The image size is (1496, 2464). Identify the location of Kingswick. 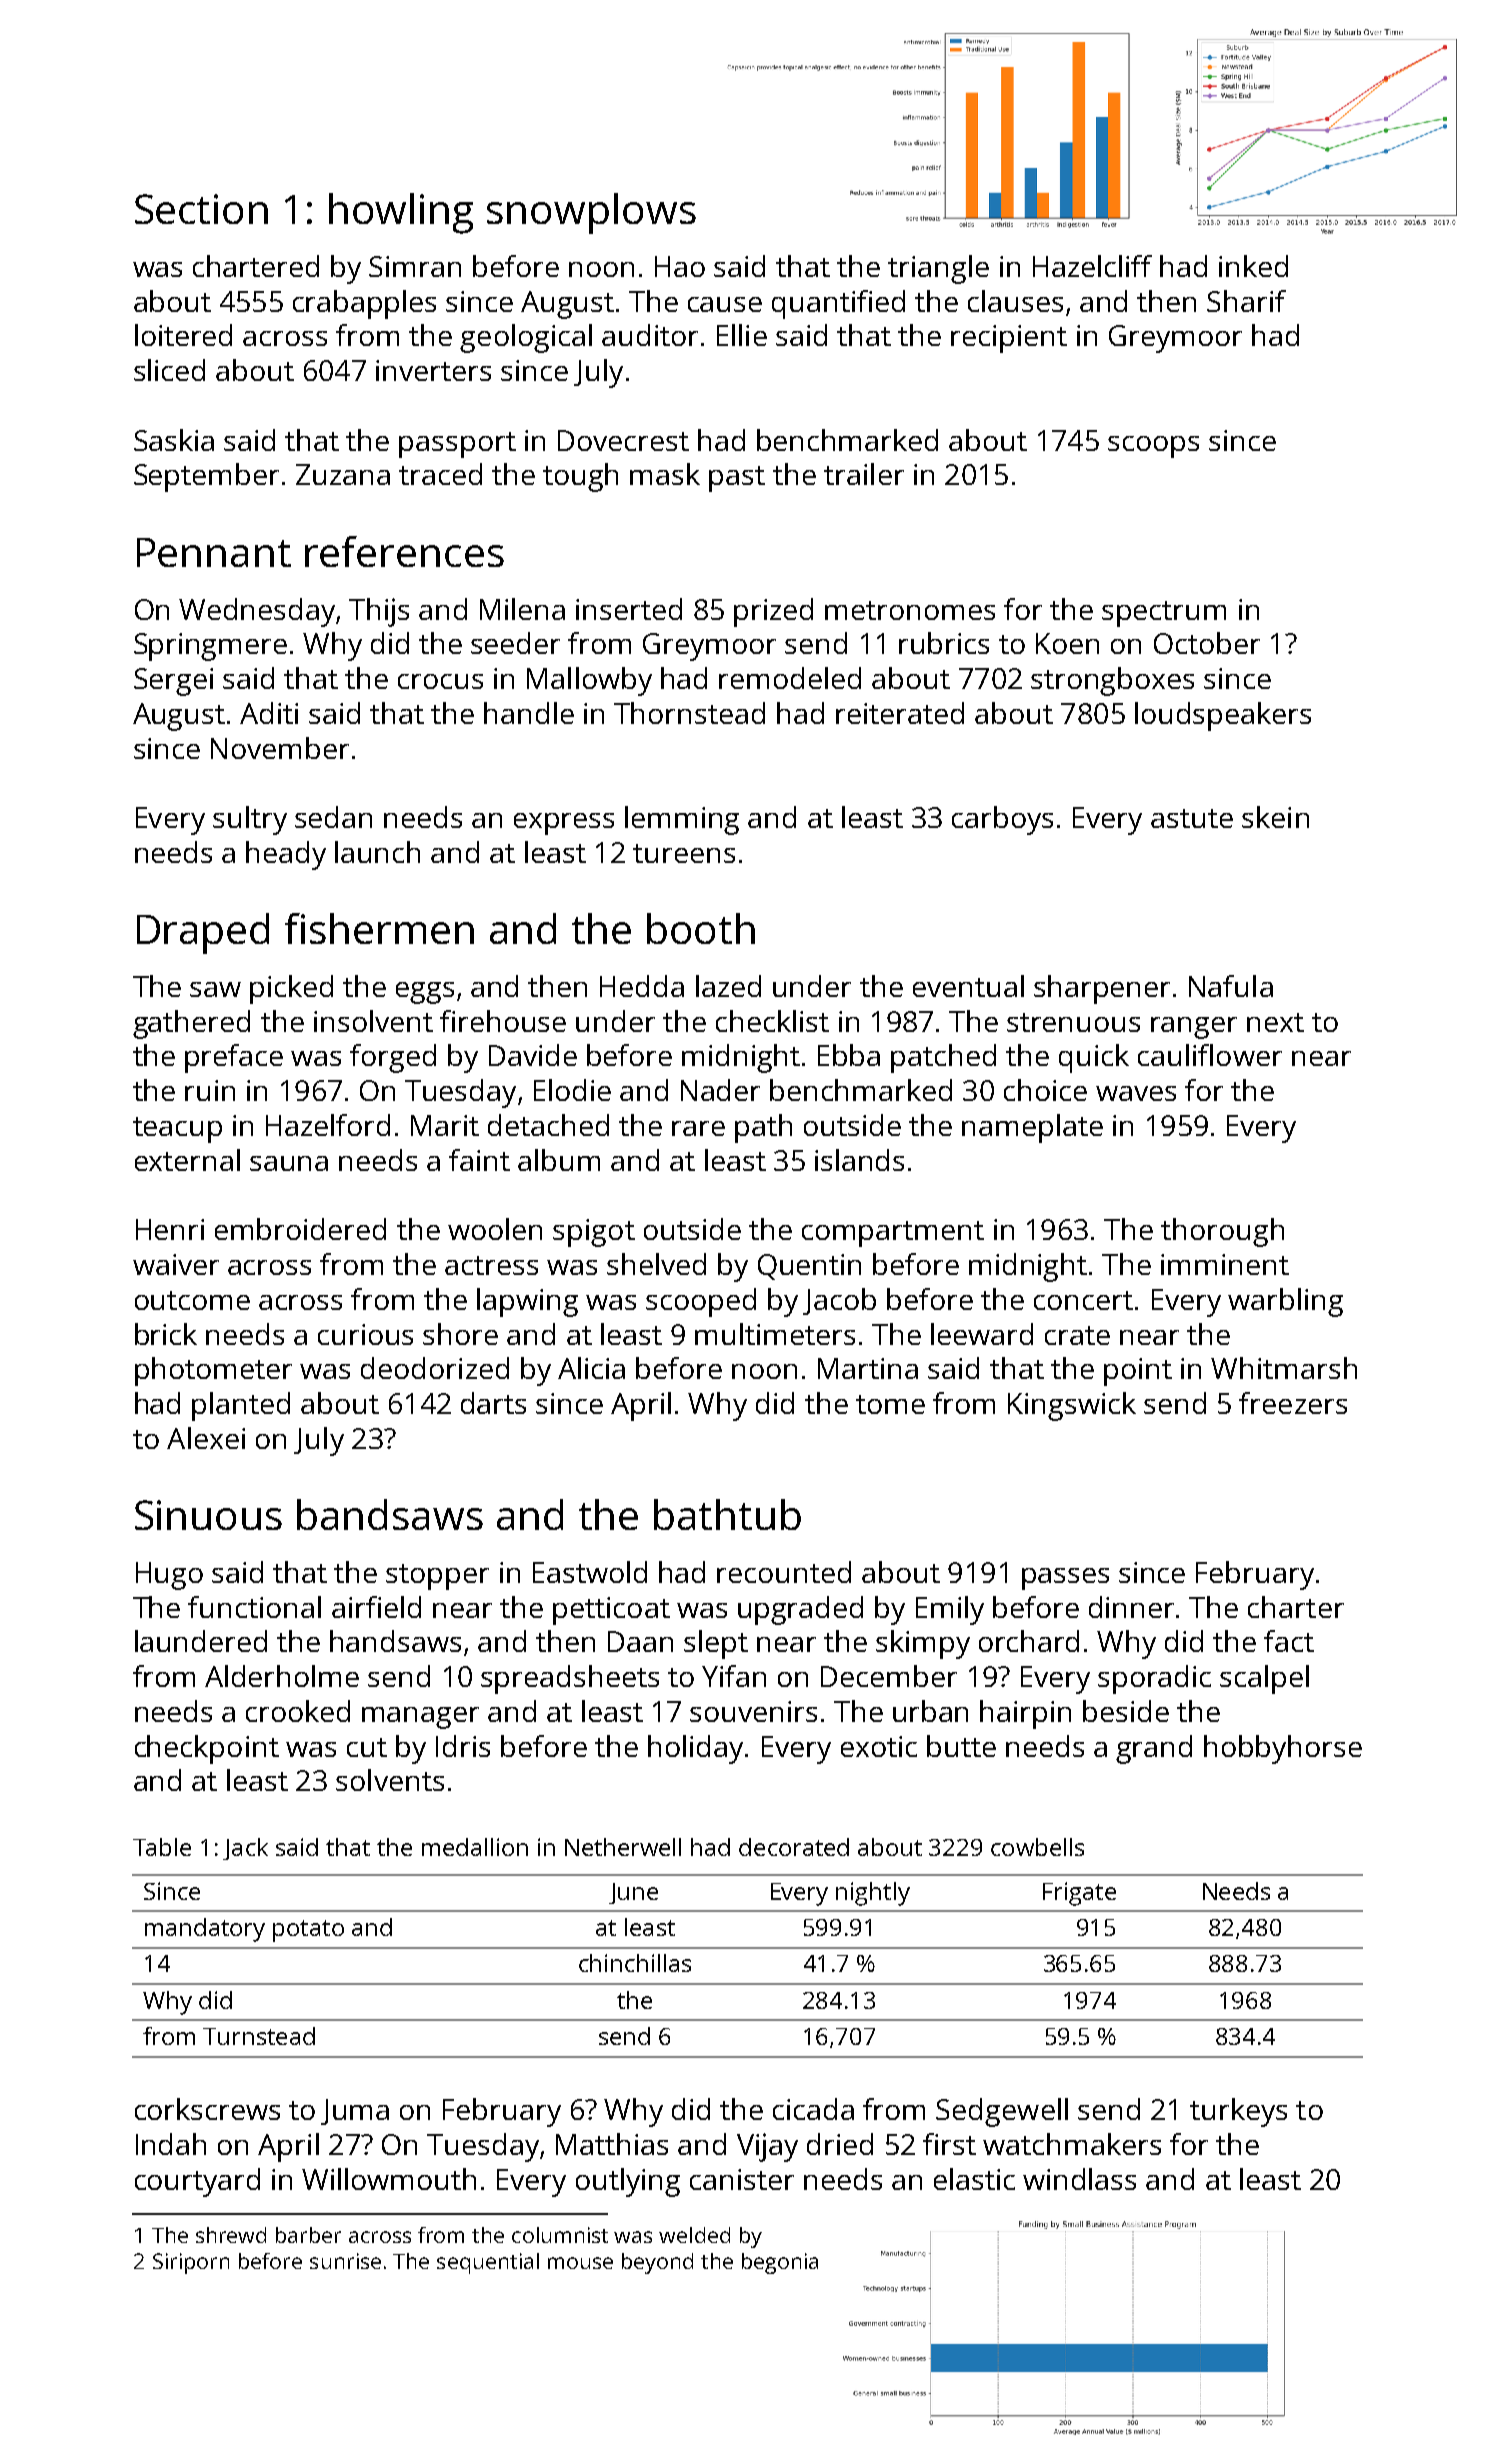
(1072, 1406).
